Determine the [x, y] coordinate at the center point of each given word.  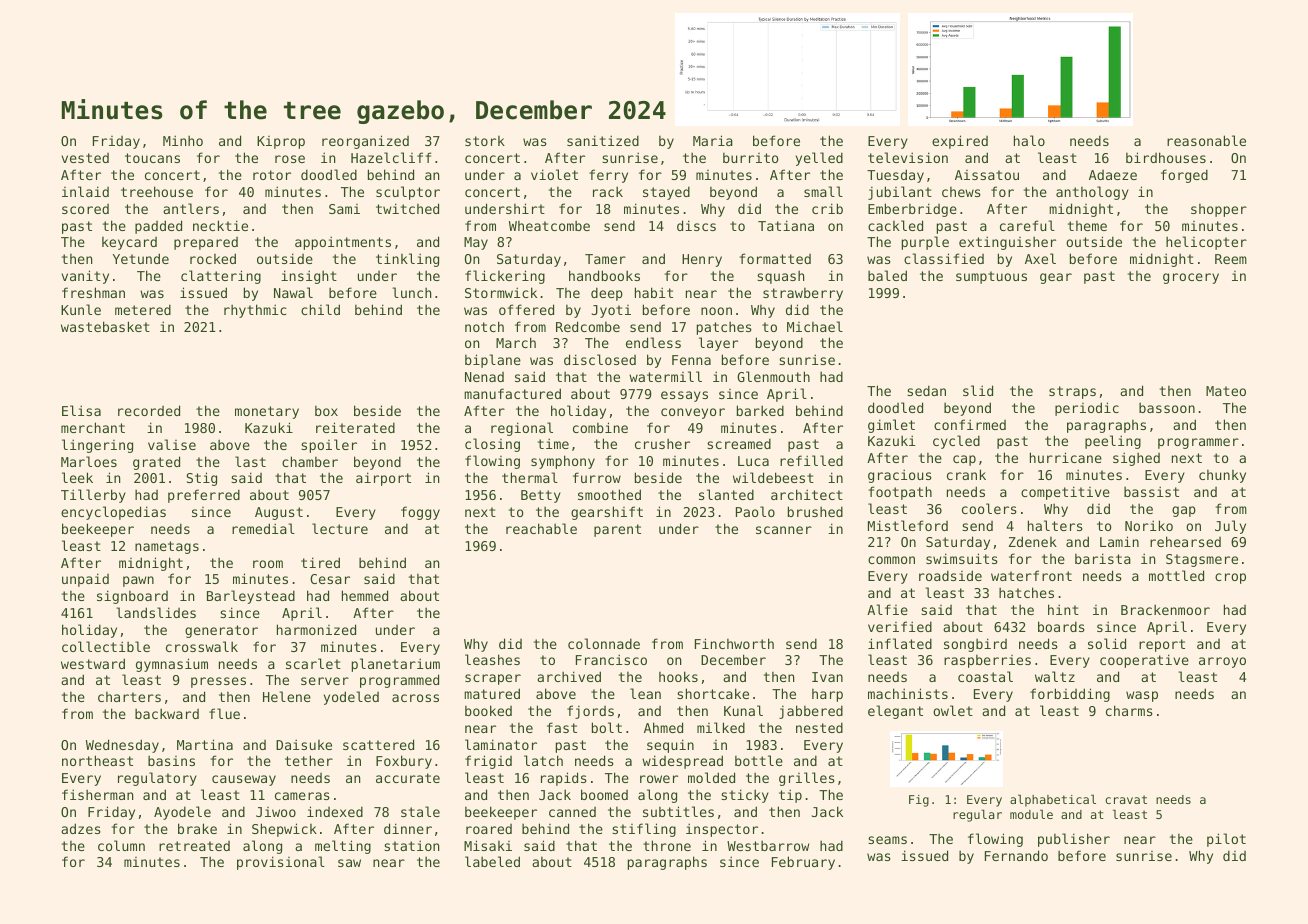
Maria [713, 140]
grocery [1191, 278]
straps [1072, 392]
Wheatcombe [549, 225]
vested [85, 158]
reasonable [1206, 140]
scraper [493, 679]
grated [156, 463]
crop [1230, 578]
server [325, 681]
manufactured [512, 393]
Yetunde [141, 258]
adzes [81, 828]
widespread [682, 762]
